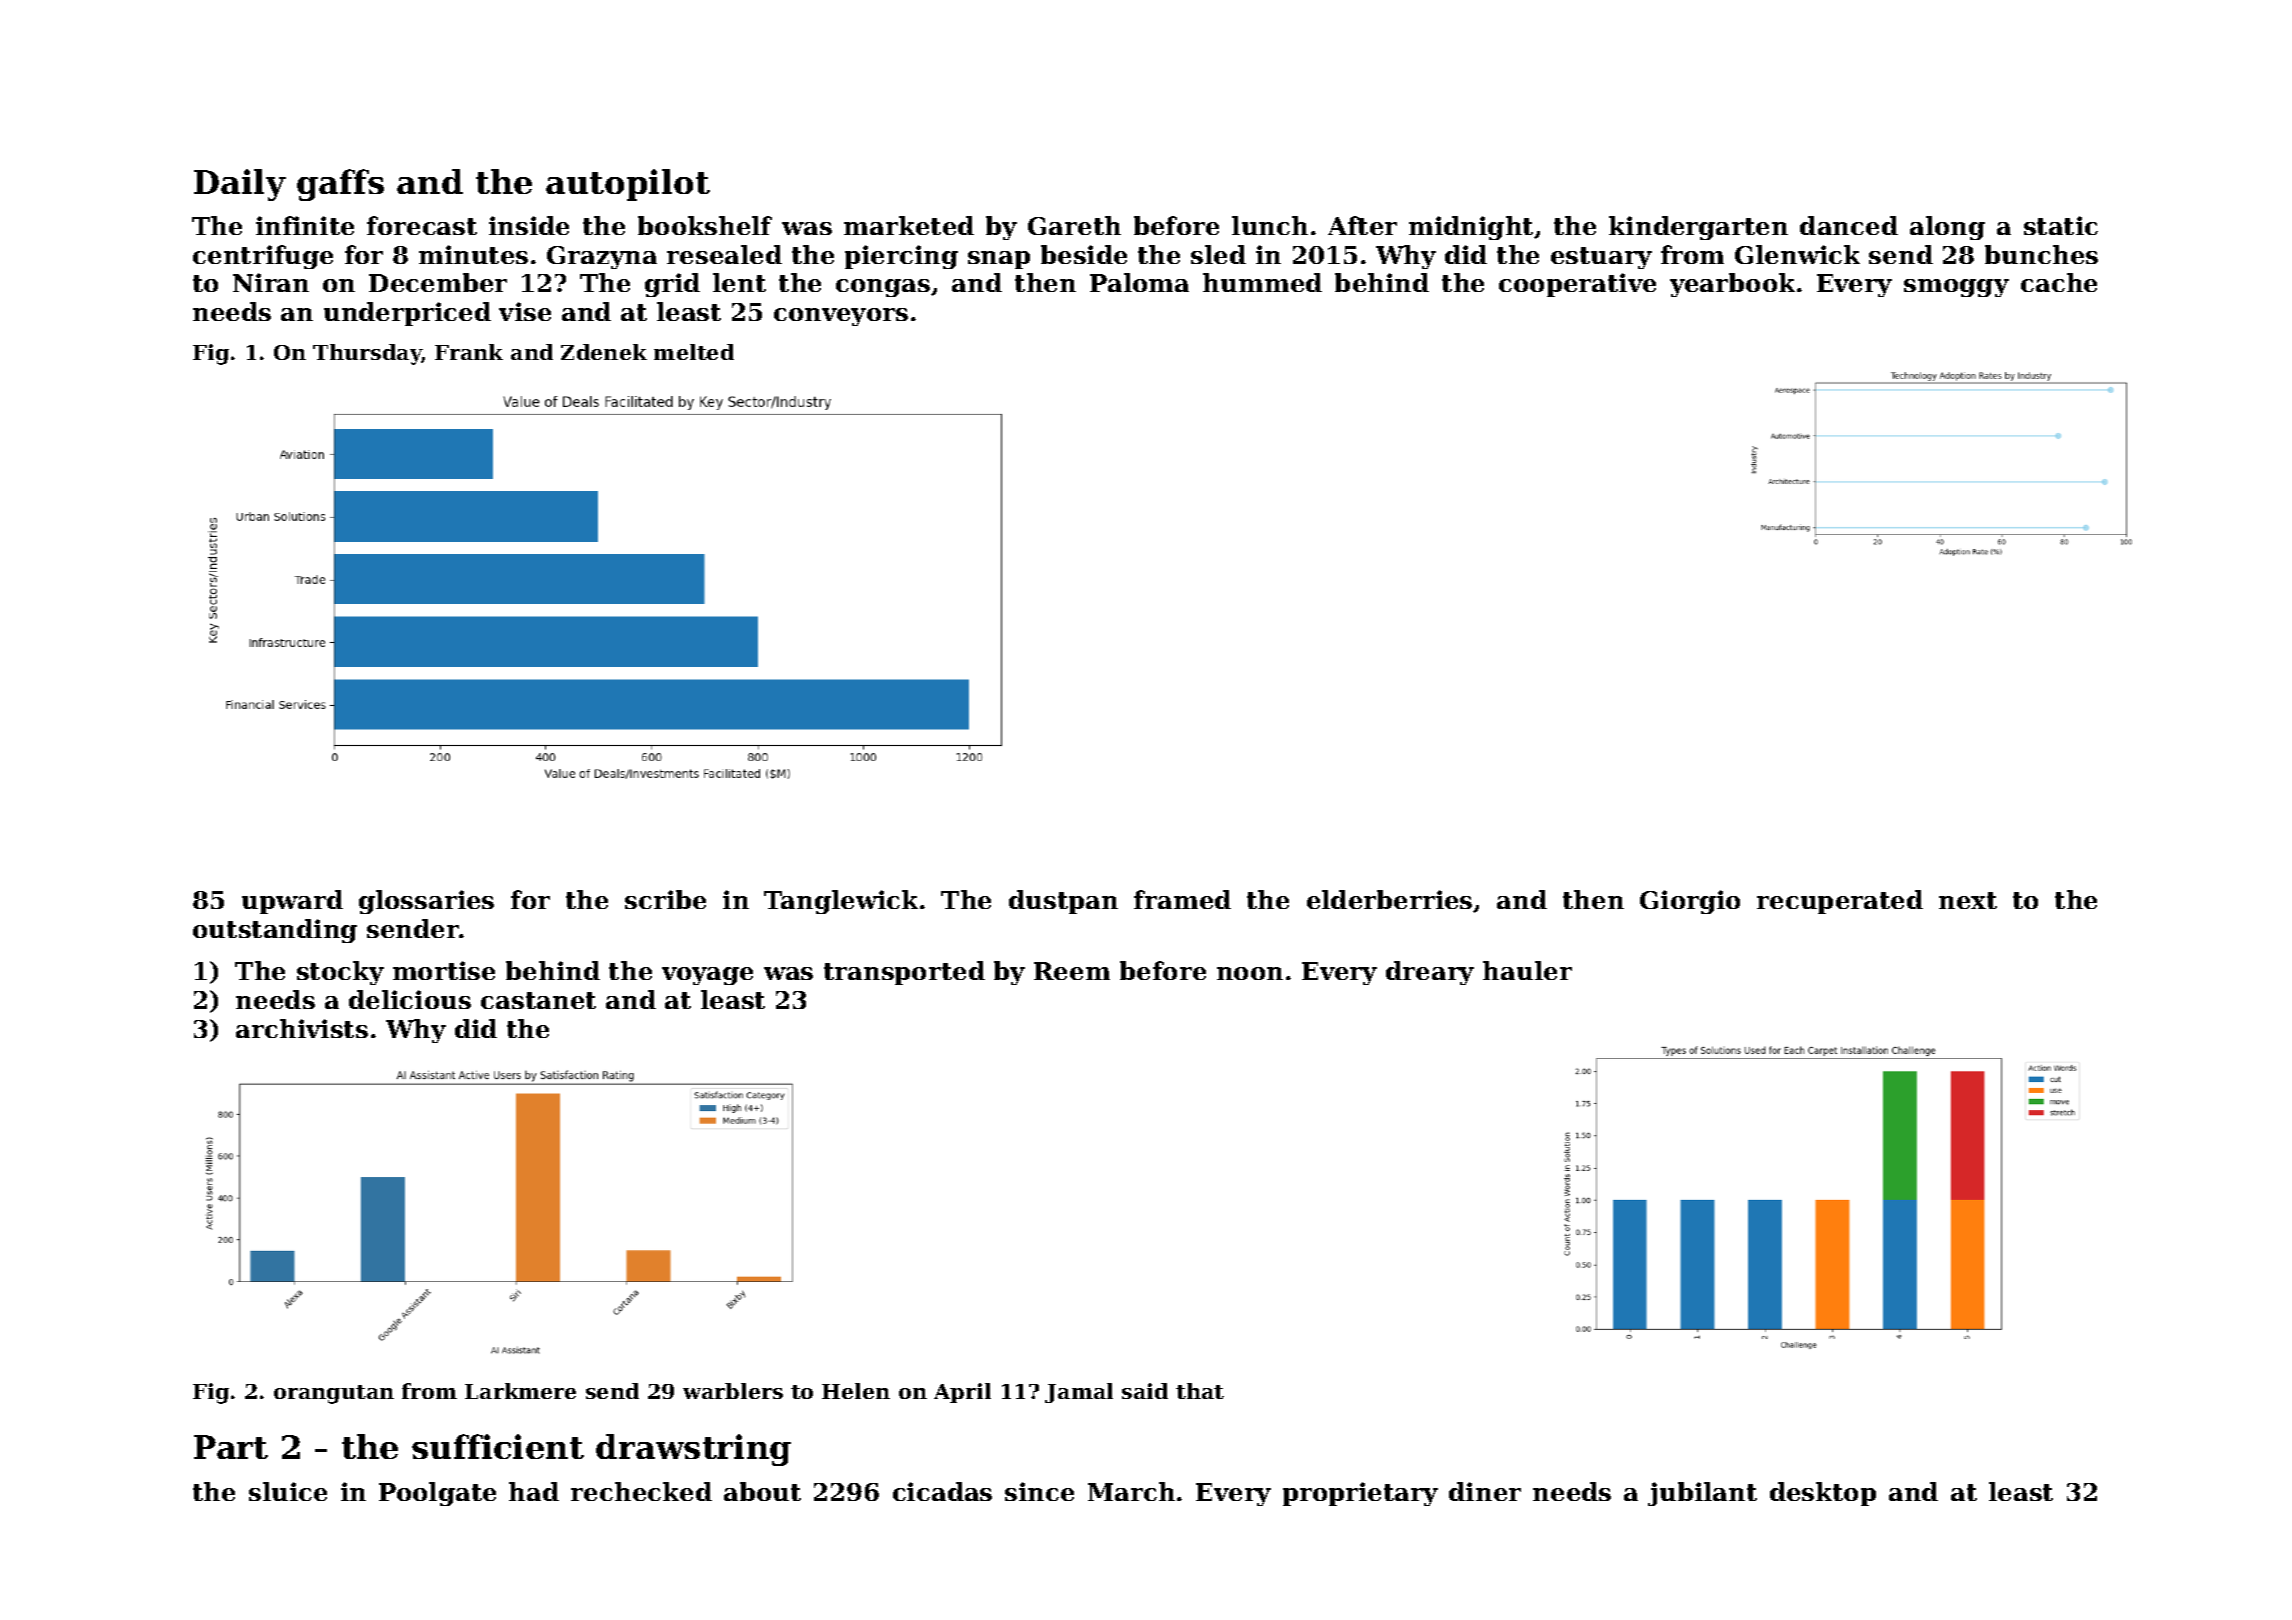 The width and height of the screenshot is (2292, 1620). I want to click on Frank, so click(469, 352).
